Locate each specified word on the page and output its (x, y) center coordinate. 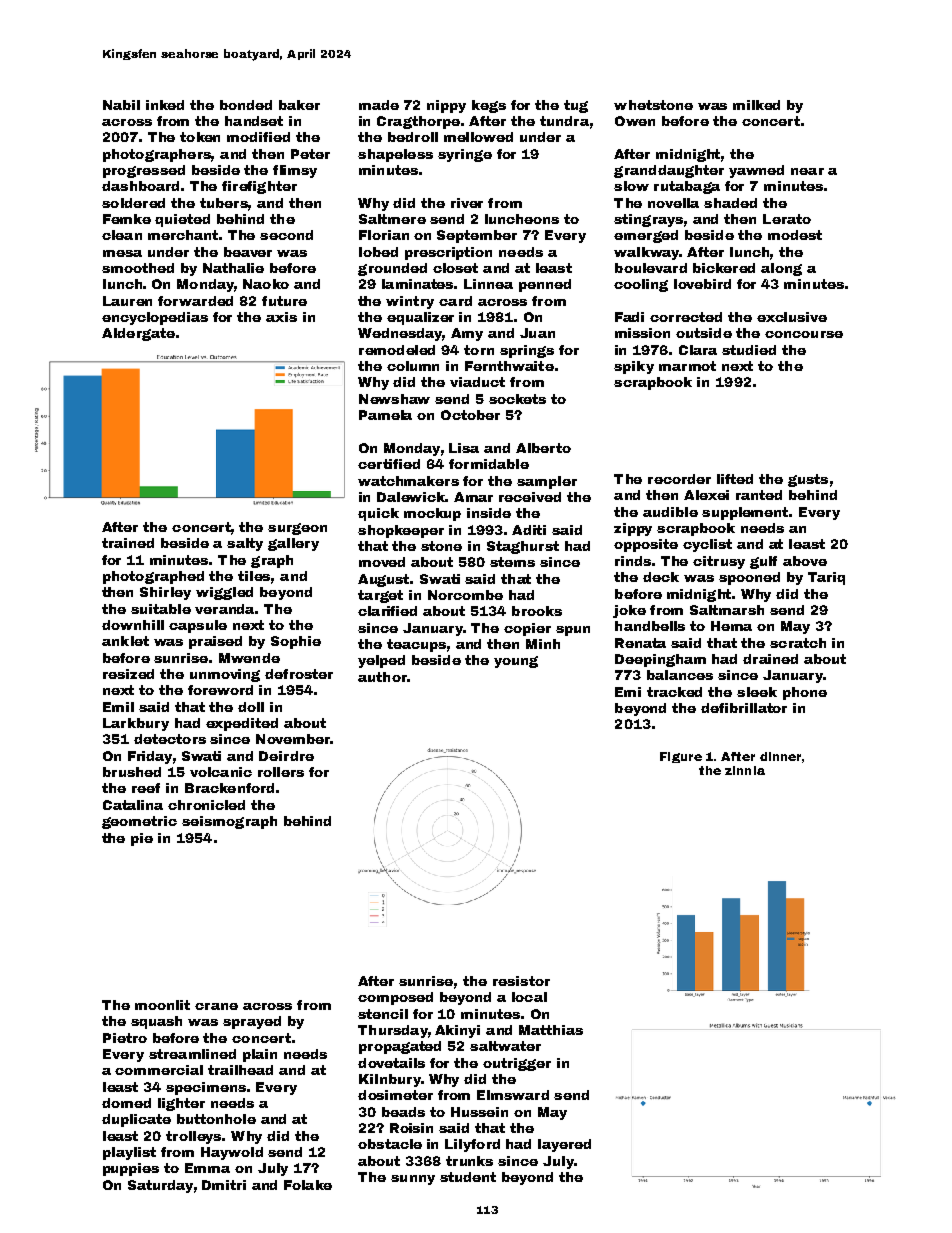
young (516, 662)
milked (756, 105)
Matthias (551, 1030)
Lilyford (472, 1145)
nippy (446, 106)
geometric (139, 822)
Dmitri (224, 1185)
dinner (780, 756)
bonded (246, 105)
